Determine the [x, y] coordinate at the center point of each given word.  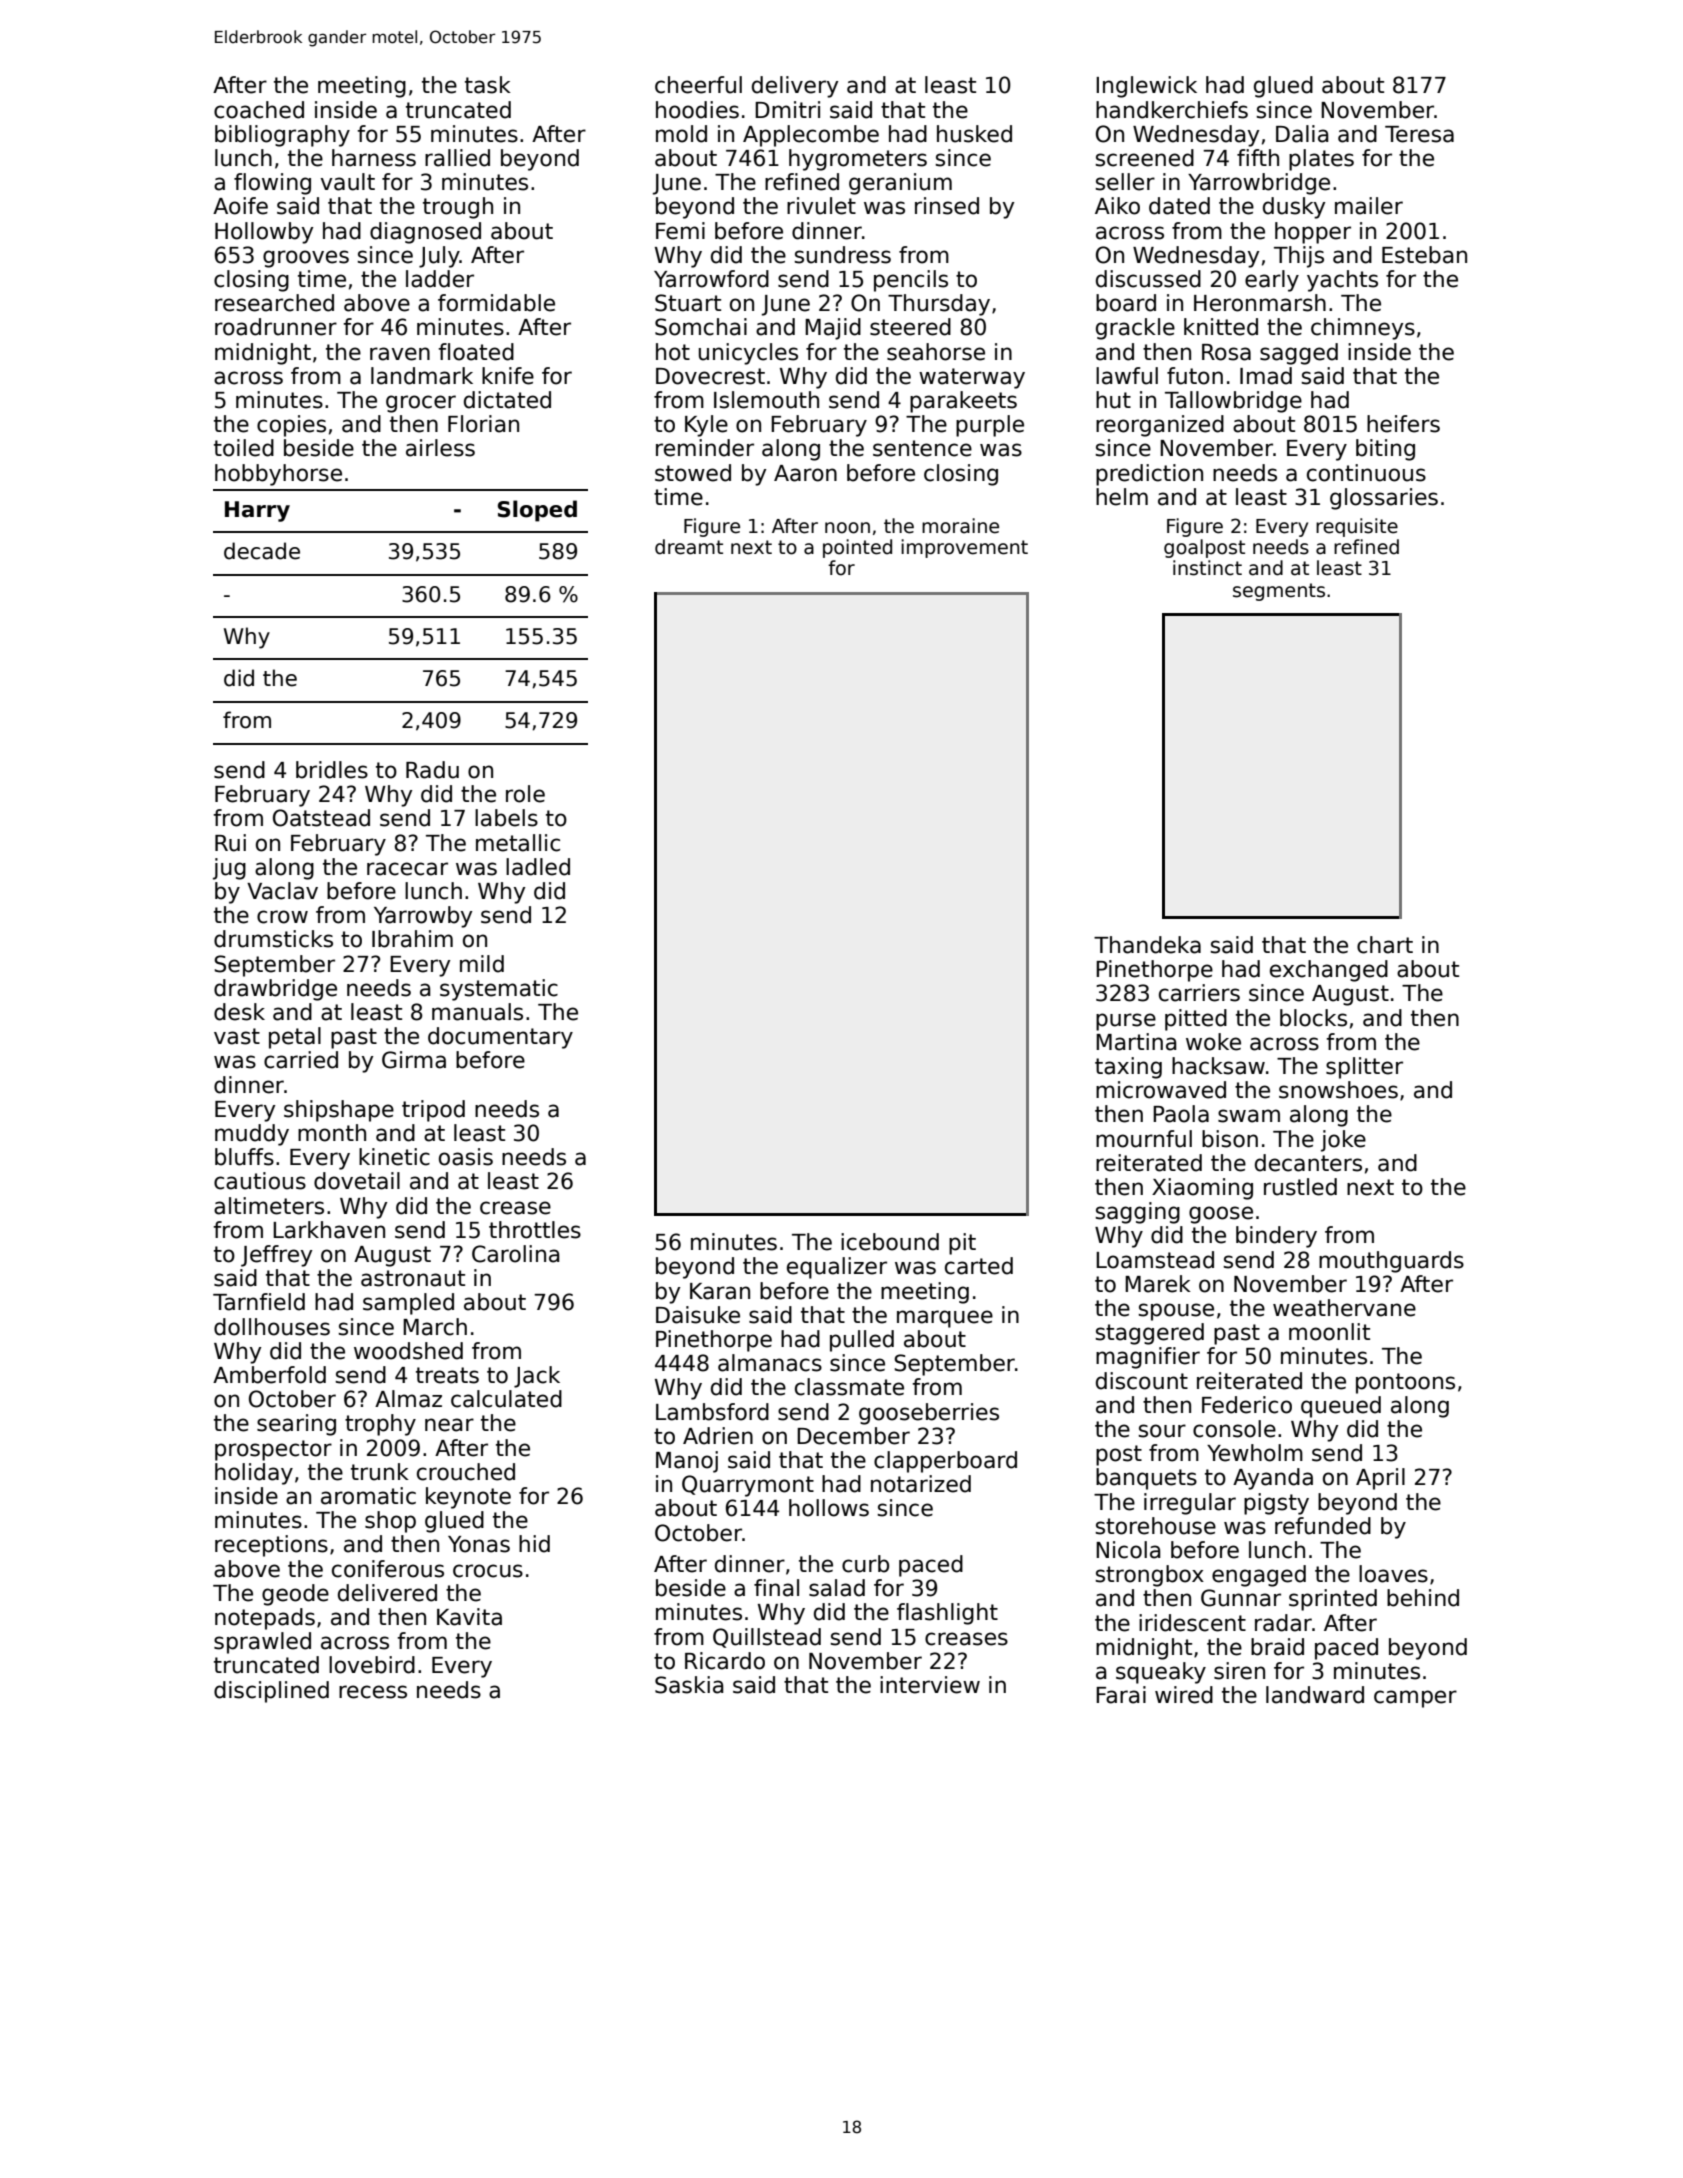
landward [1315, 1695]
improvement [964, 548]
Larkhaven [329, 1230]
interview [930, 1685]
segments [1279, 592]
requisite [1357, 527]
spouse [1176, 1312]
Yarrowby [423, 917]
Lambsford [712, 1412]
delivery [795, 87]
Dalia [1302, 134]
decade [262, 551]
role [525, 794]
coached [259, 110]
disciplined [271, 1692]
